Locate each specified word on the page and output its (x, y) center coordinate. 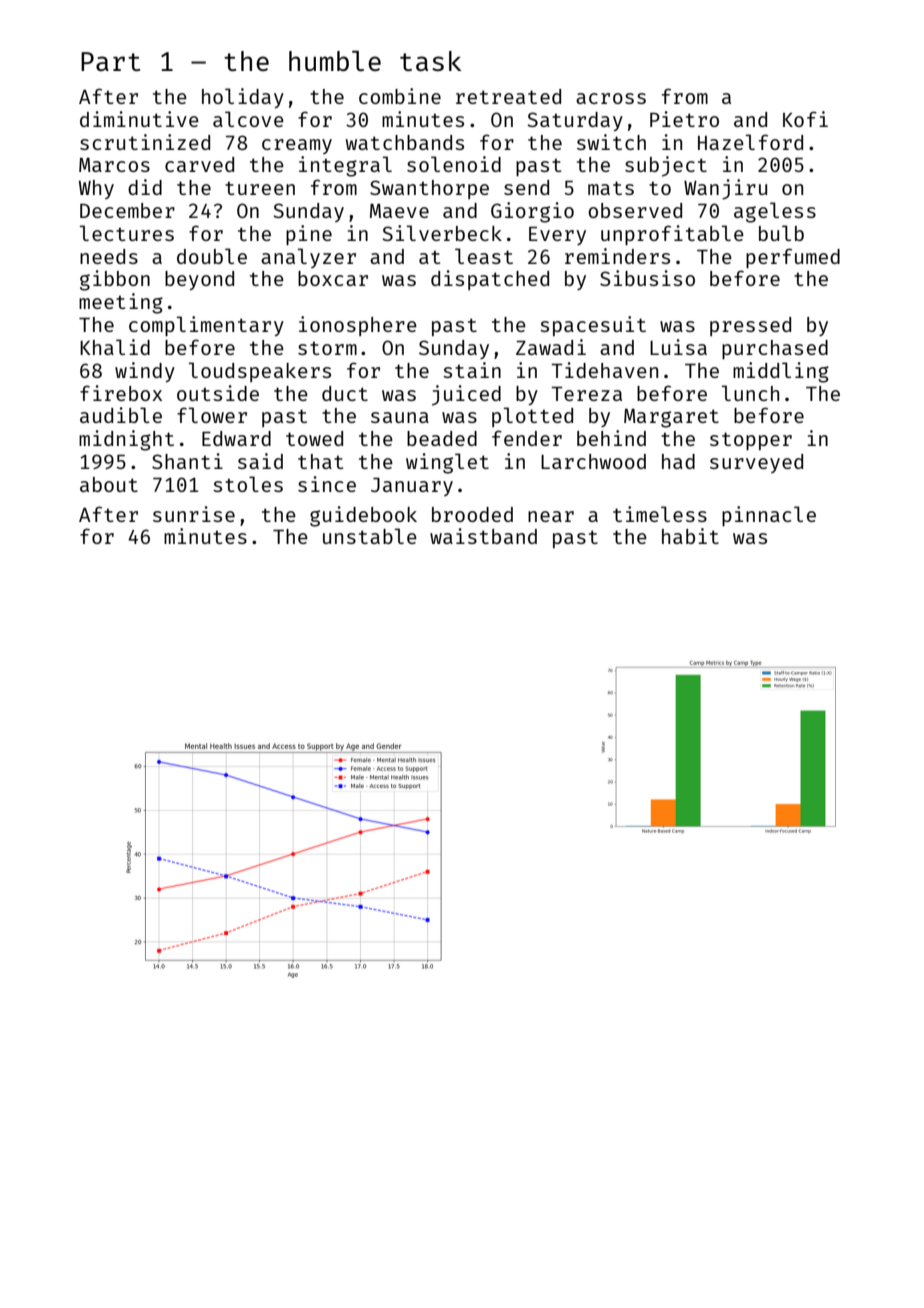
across (611, 98)
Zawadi (551, 347)
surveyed (756, 463)
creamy (297, 146)
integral (345, 166)
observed (635, 210)
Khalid (115, 347)
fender (527, 438)
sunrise (194, 514)
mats (611, 188)
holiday (243, 98)
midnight (126, 440)
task (430, 61)
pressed (750, 326)
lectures (127, 233)
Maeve (399, 211)
